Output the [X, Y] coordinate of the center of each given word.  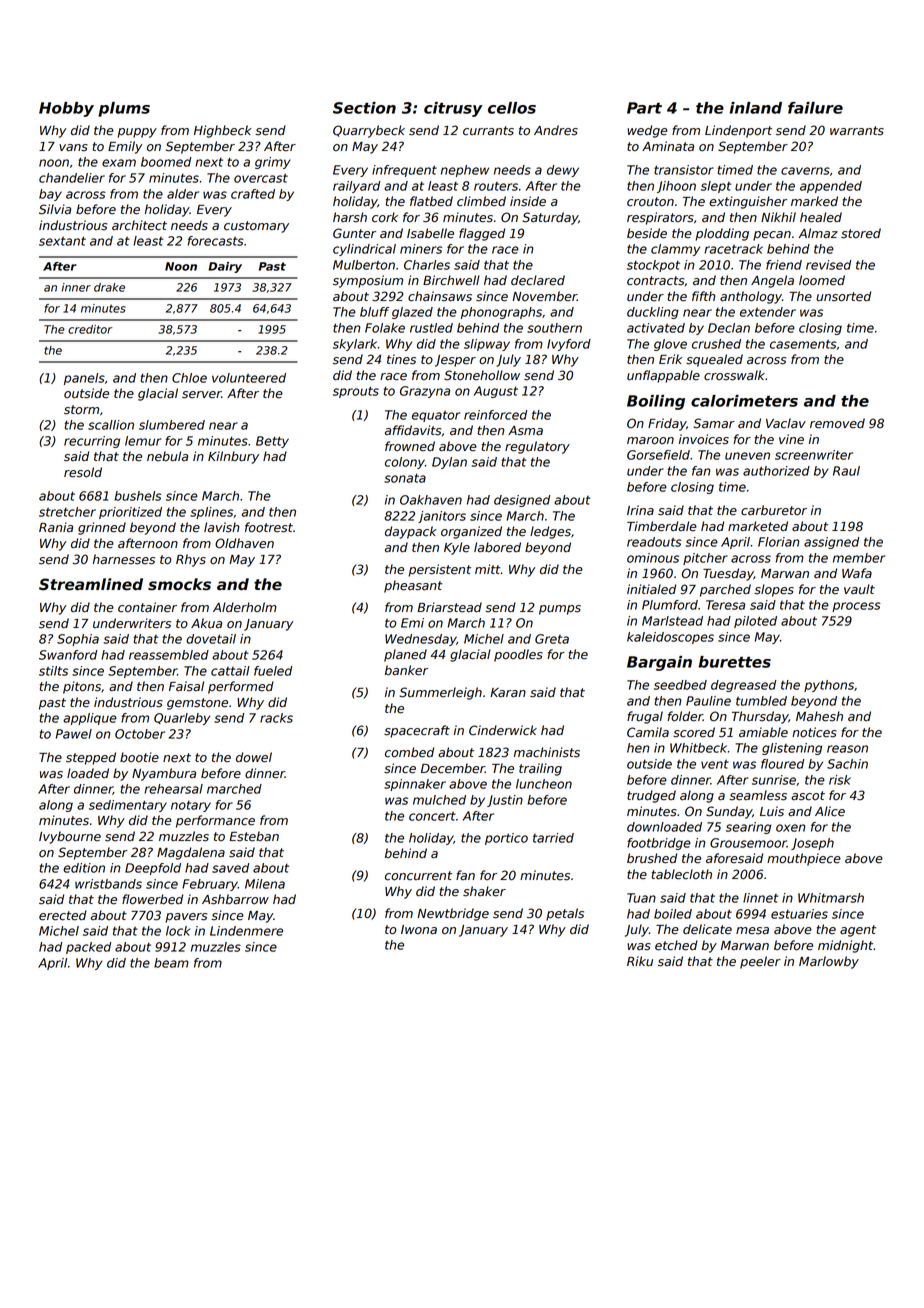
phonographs [501, 313]
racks [276, 718]
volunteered [249, 378]
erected [63, 915]
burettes [734, 662]
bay [50, 195]
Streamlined [91, 584]
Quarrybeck [369, 131]
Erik [670, 359]
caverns [805, 171]
